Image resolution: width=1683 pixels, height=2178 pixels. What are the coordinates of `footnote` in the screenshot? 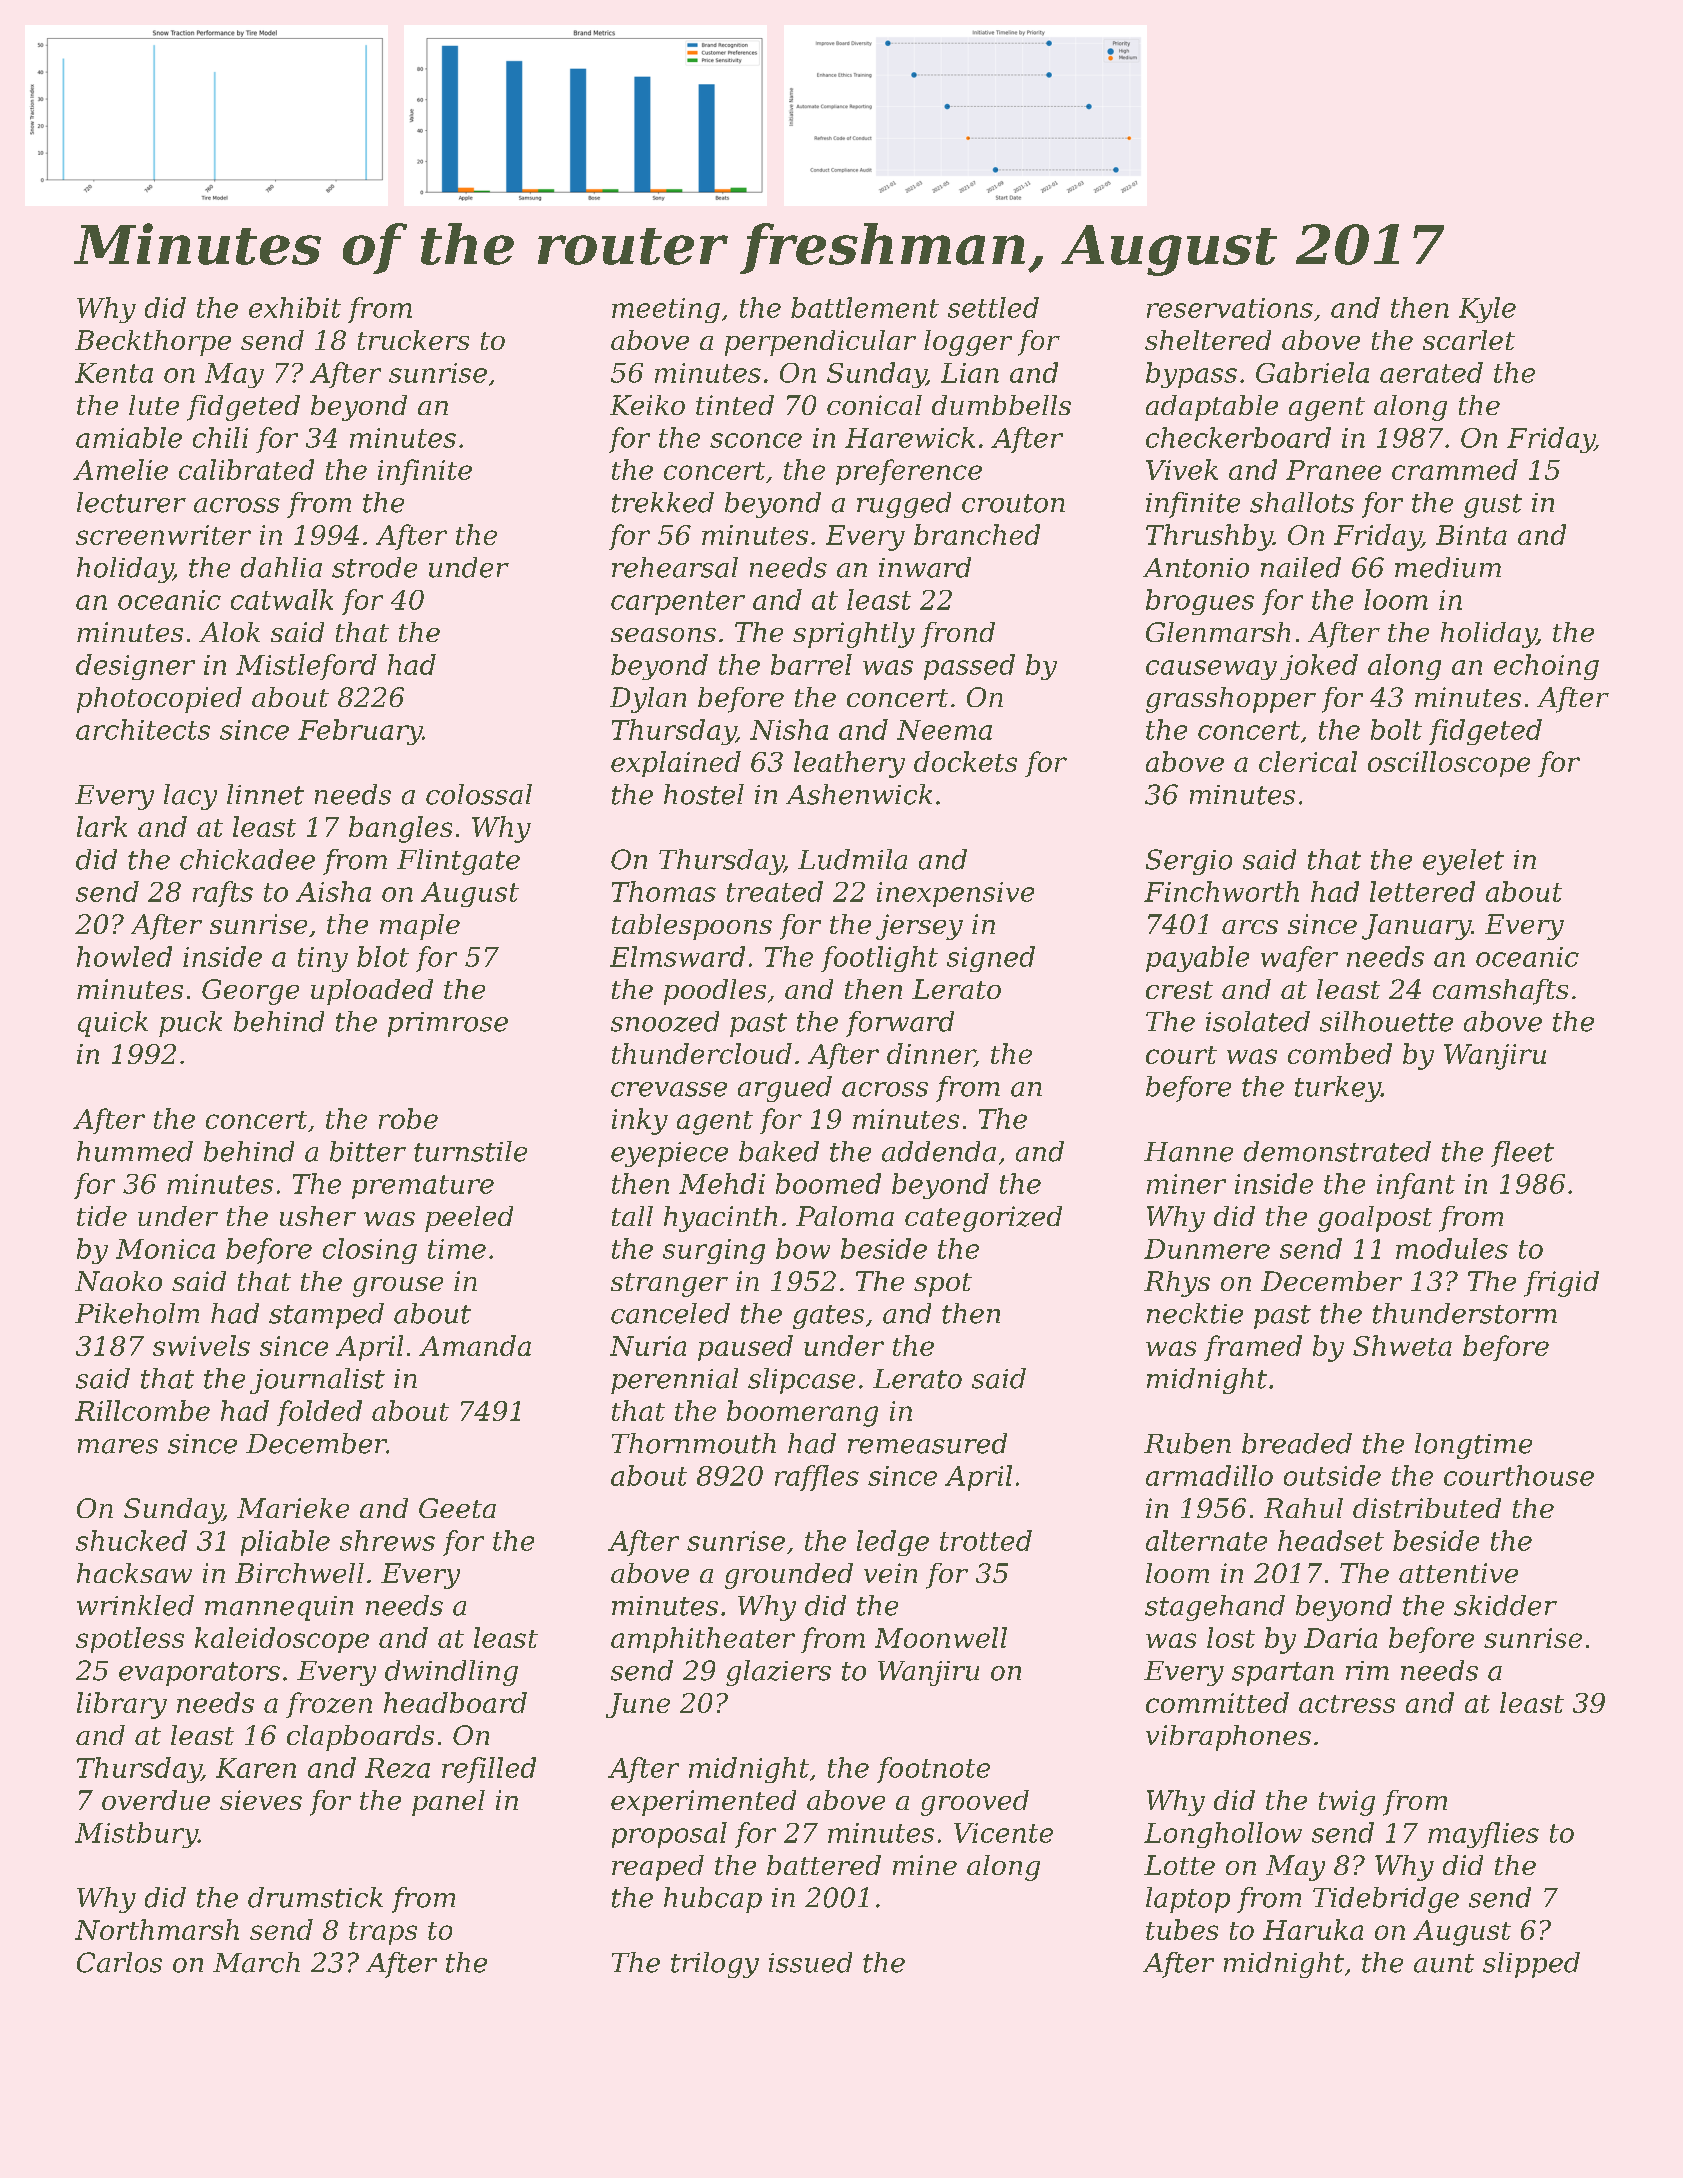 It's located at (933, 1770).
